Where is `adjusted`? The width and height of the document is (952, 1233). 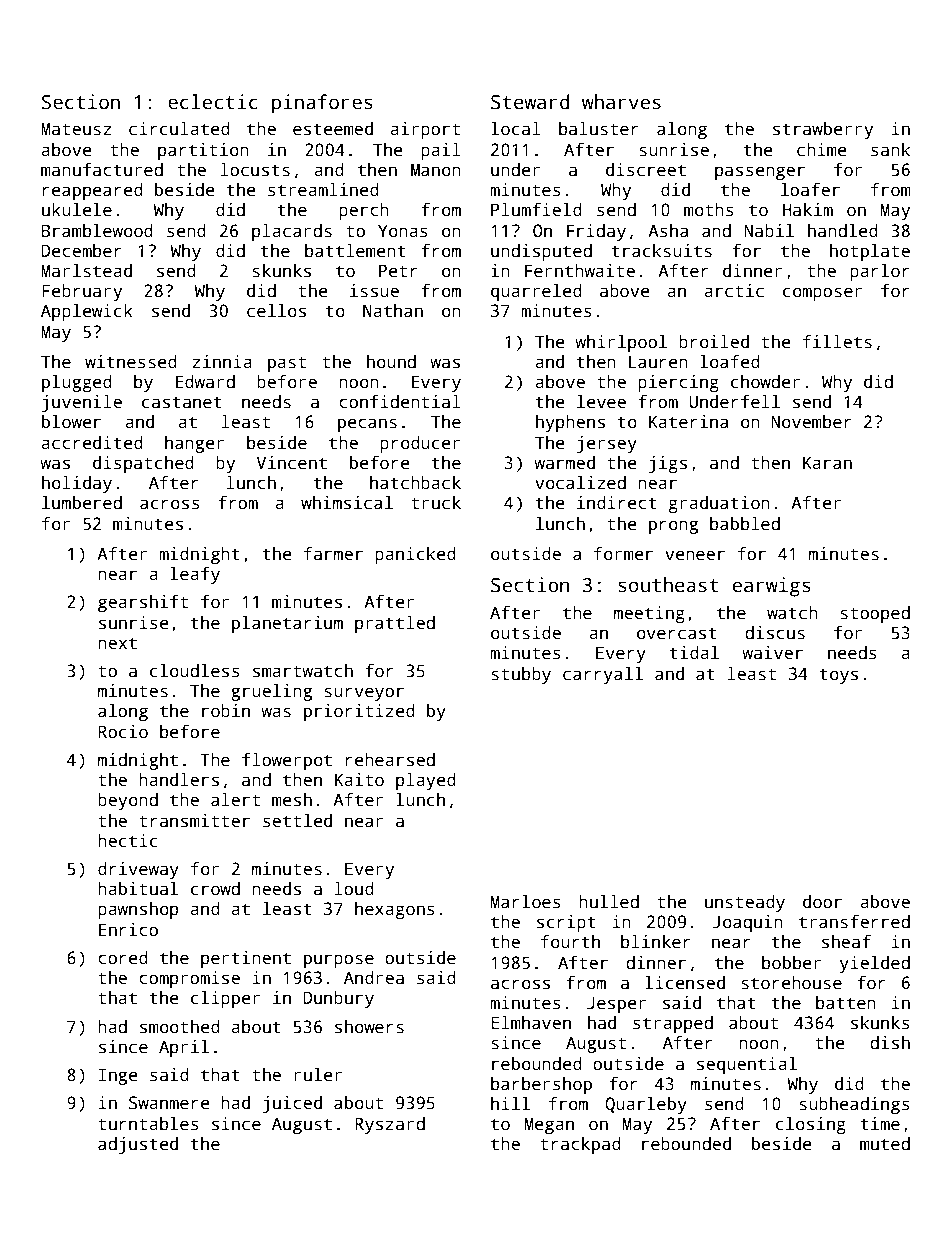 adjusted is located at coordinates (138, 1145).
